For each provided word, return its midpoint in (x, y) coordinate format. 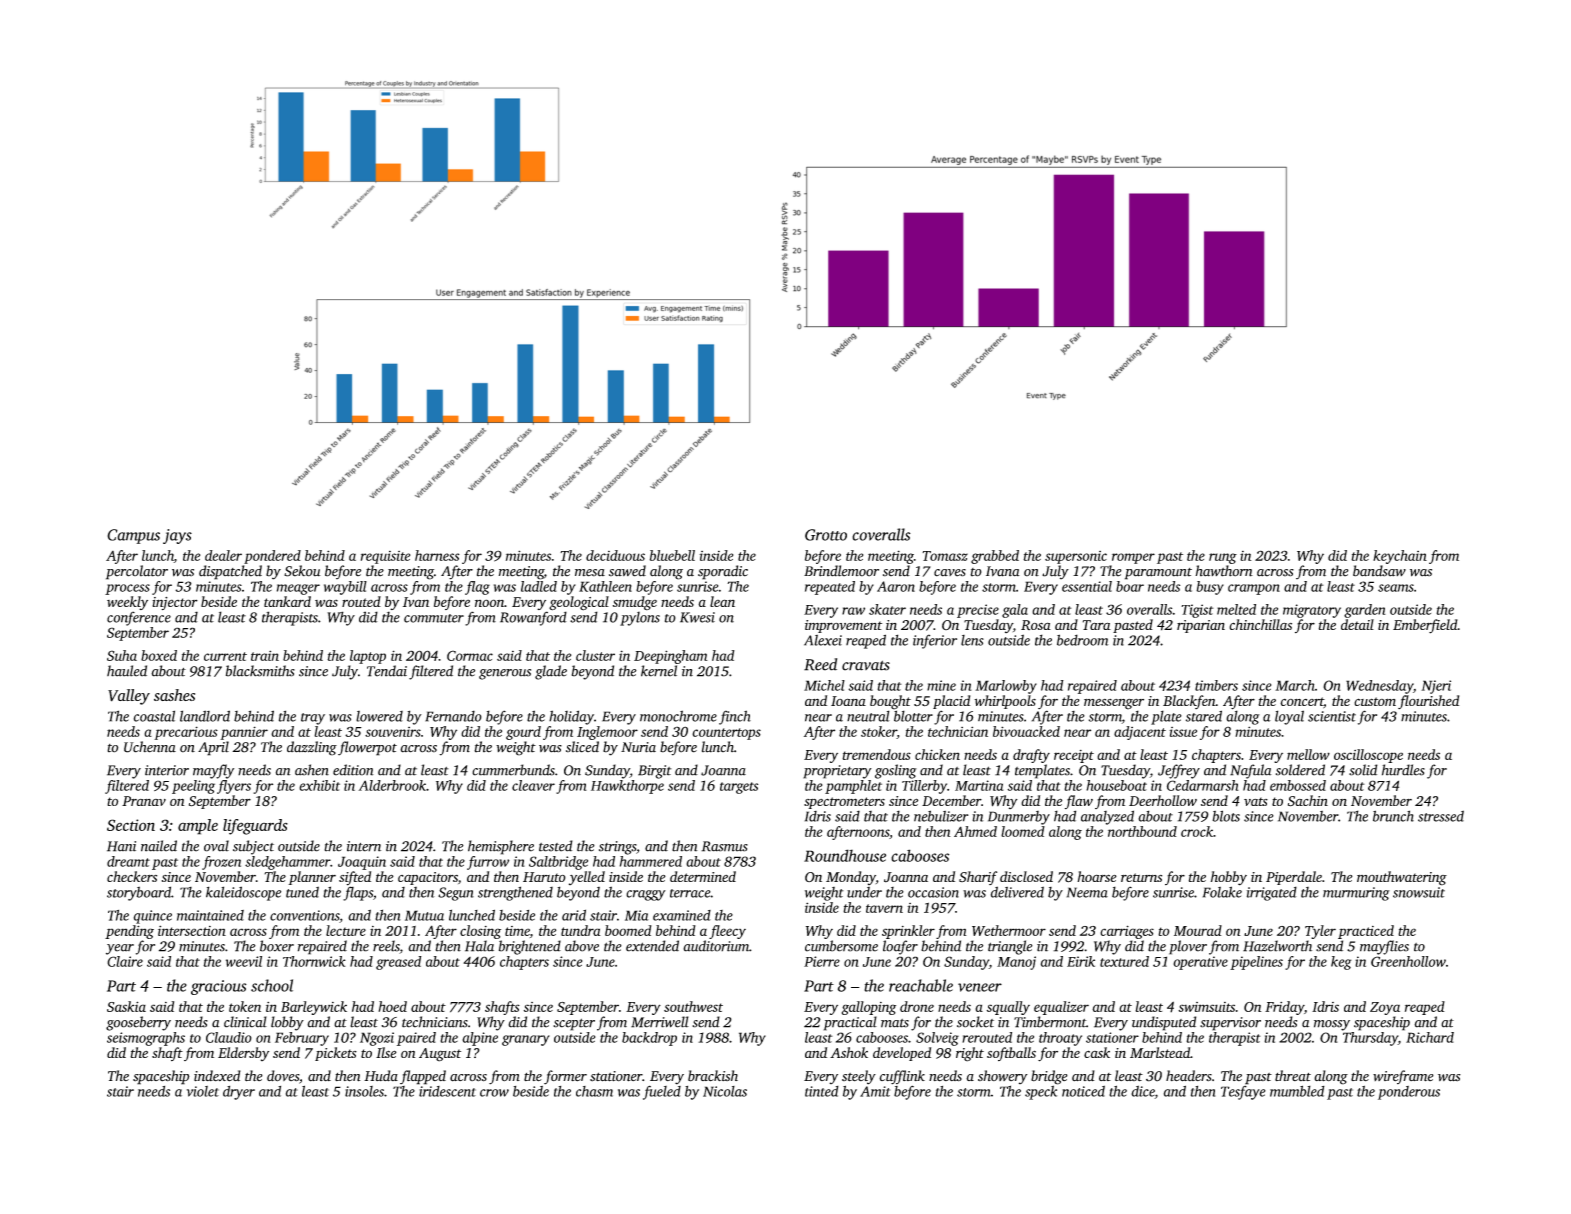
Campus (133, 536)
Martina (979, 785)
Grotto (826, 535)
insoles (364, 1091)
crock (1197, 831)
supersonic (1076, 557)
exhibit (319, 785)
